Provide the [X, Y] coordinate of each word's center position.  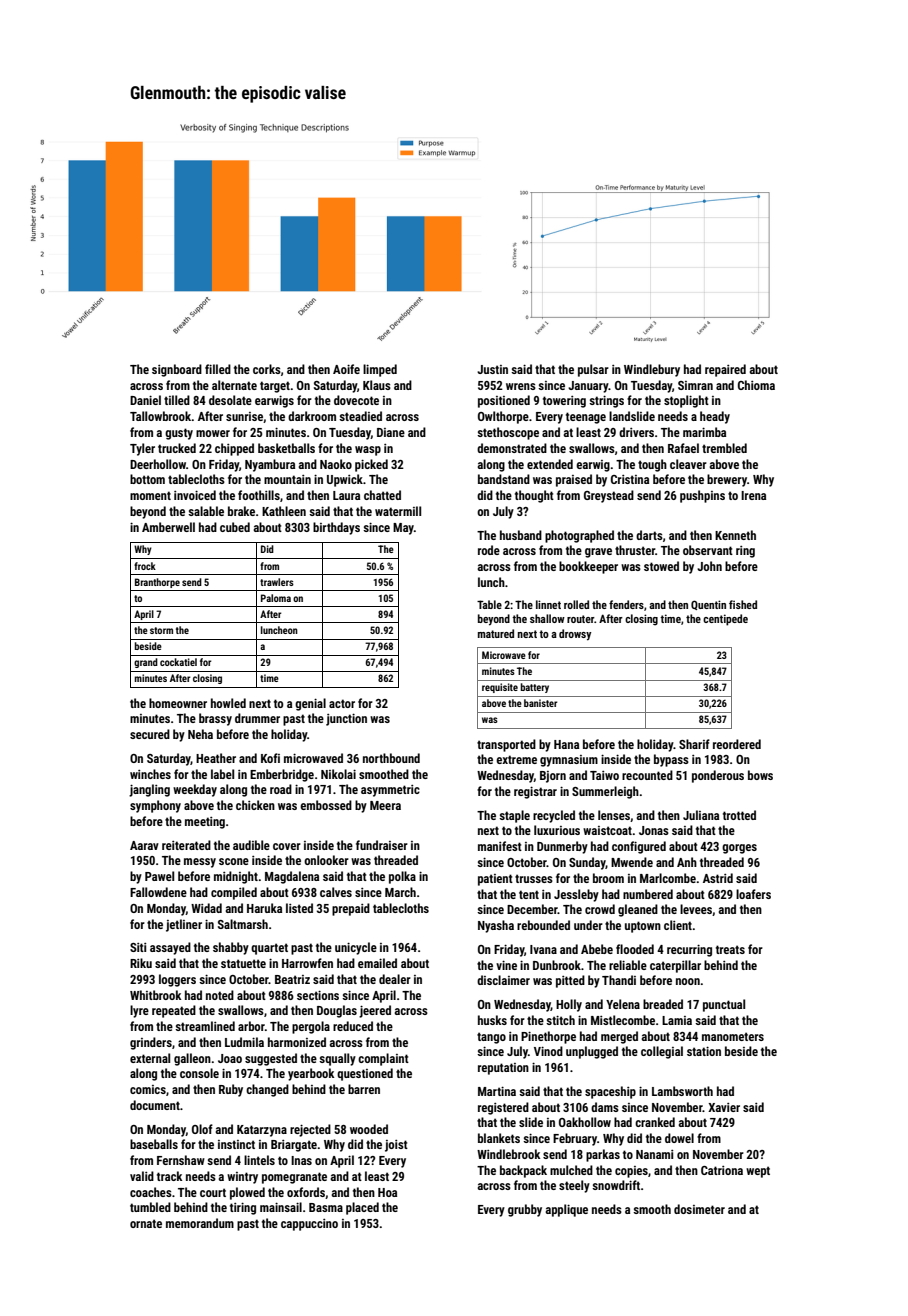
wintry [242, 1178]
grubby [525, 1210]
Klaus [377, 385]
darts [649, 535]
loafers [753, 894]
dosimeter [699, 1209]
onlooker [326, 860]
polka [402, 877]
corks [267, 369]
